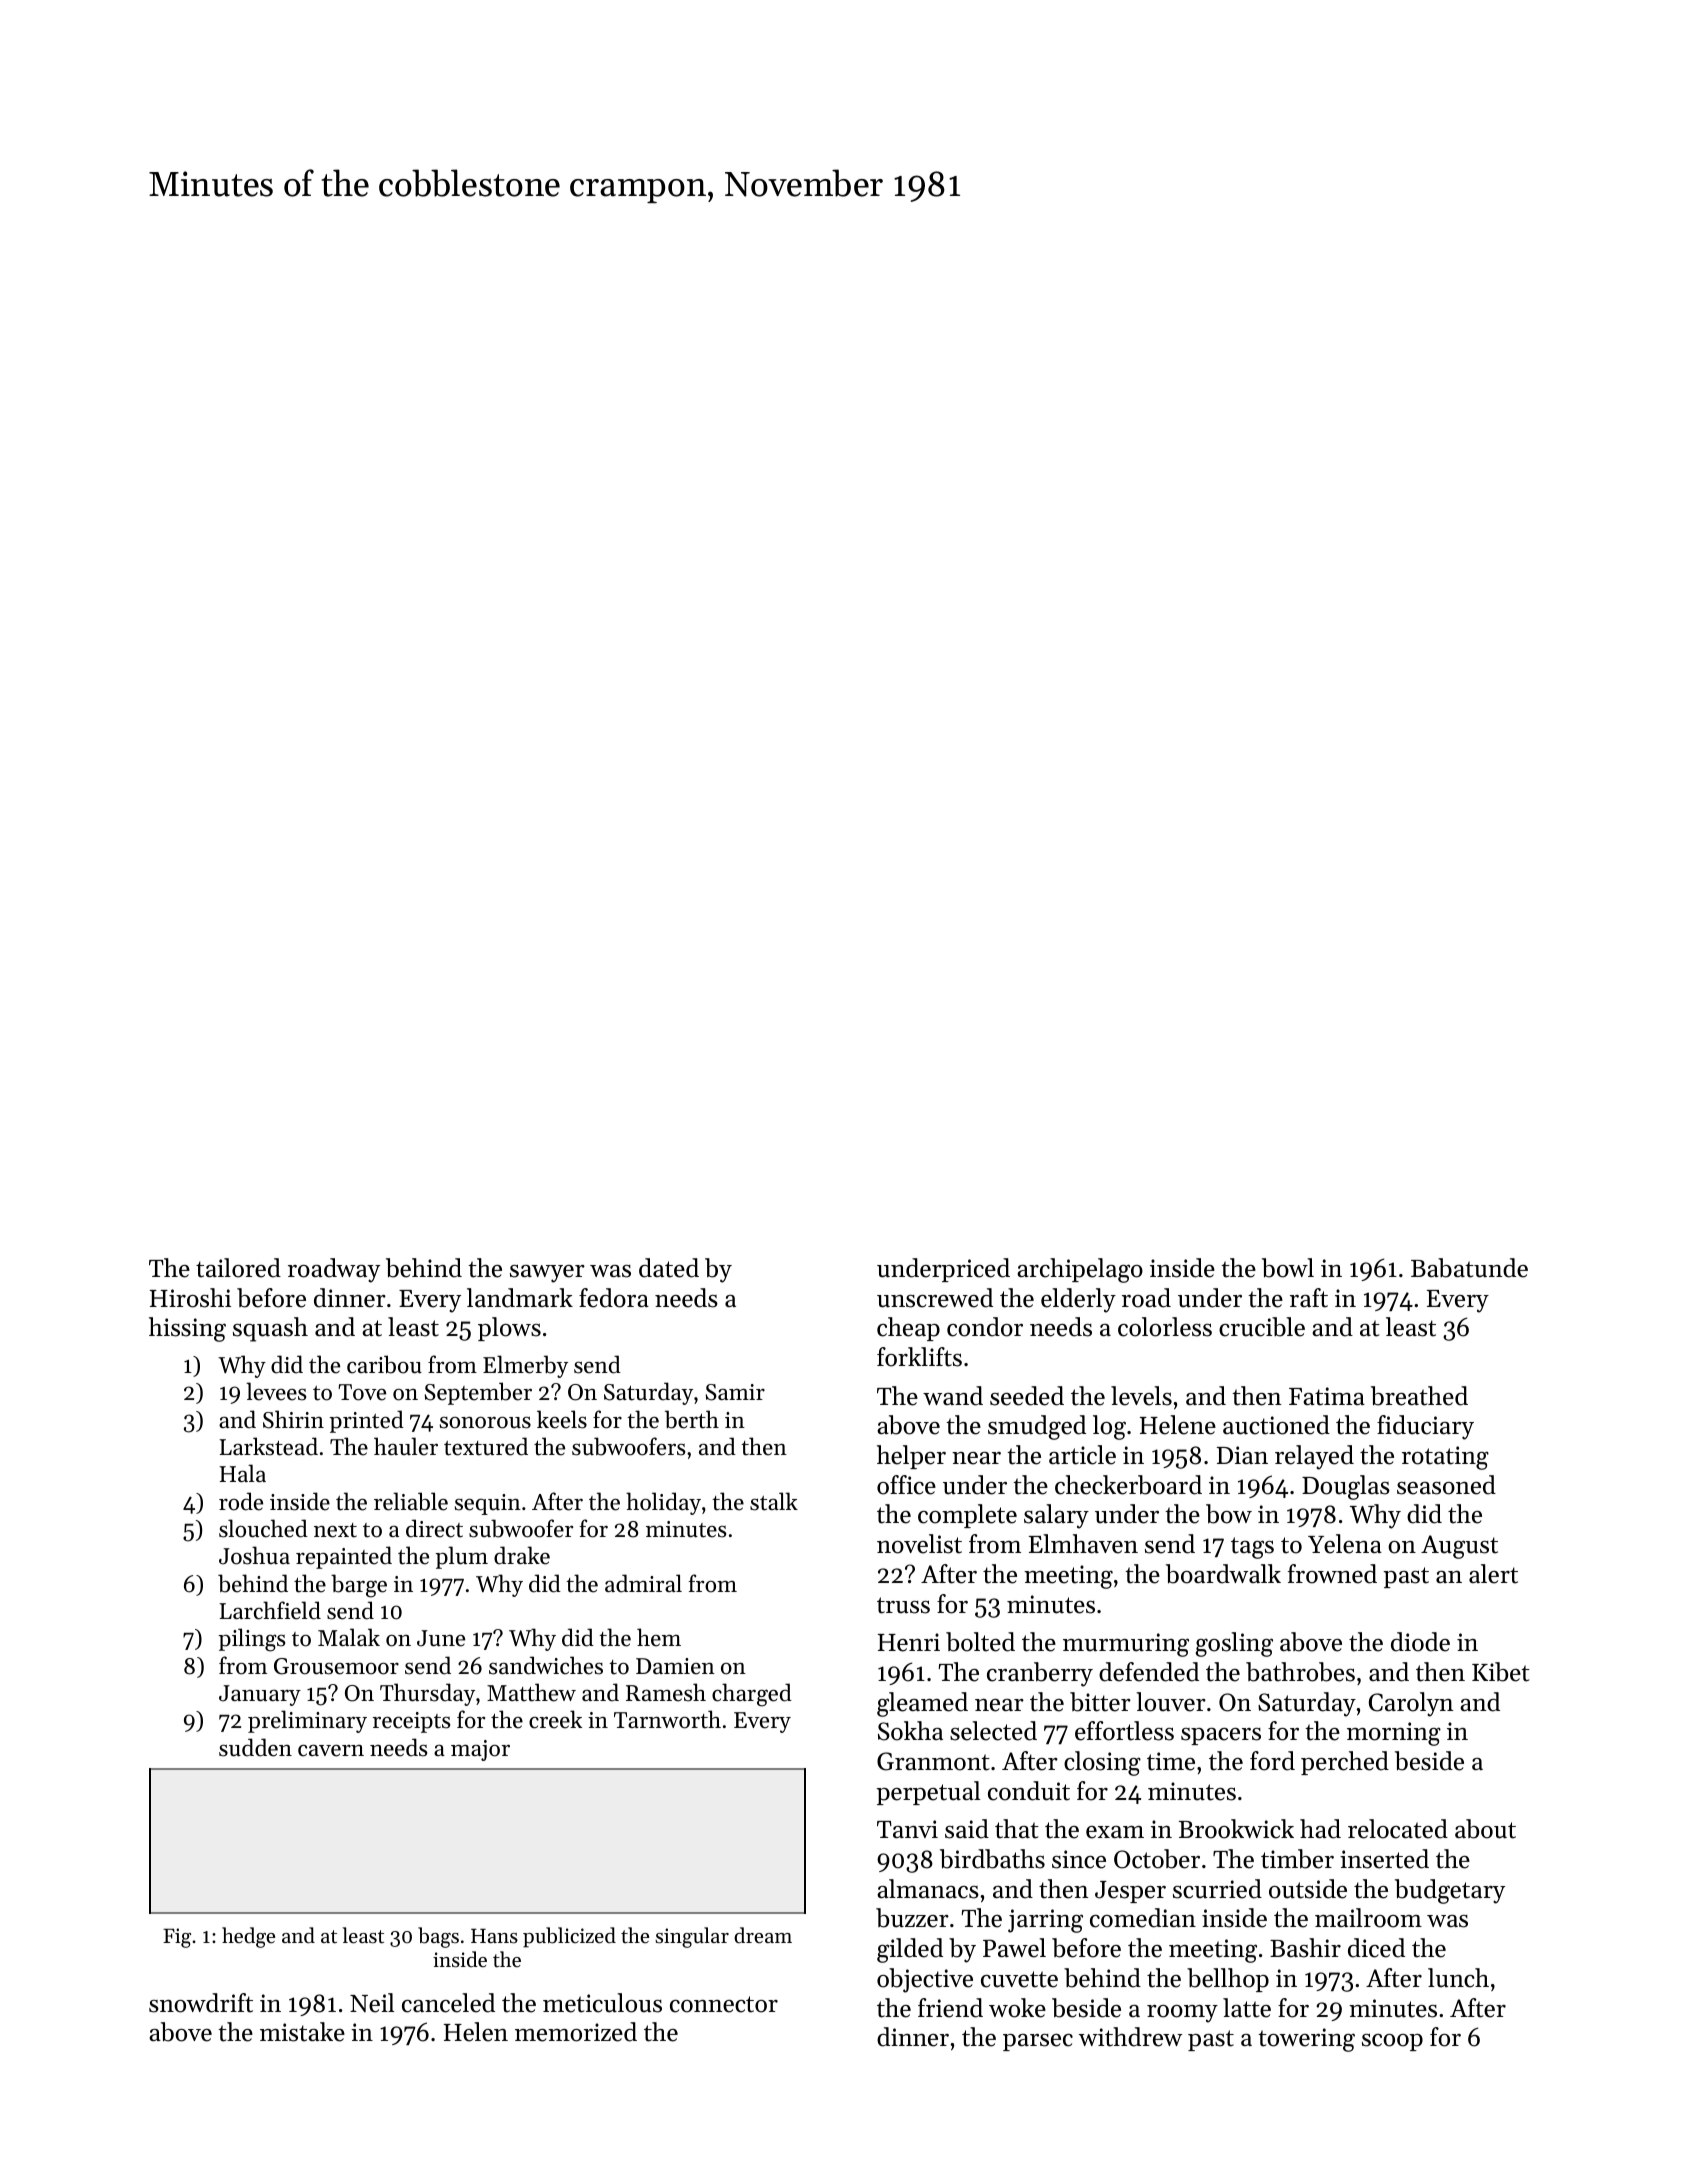 The height and width of the image is (2178, 1683). I want to click on Tanvi, so click(907, 1829).
